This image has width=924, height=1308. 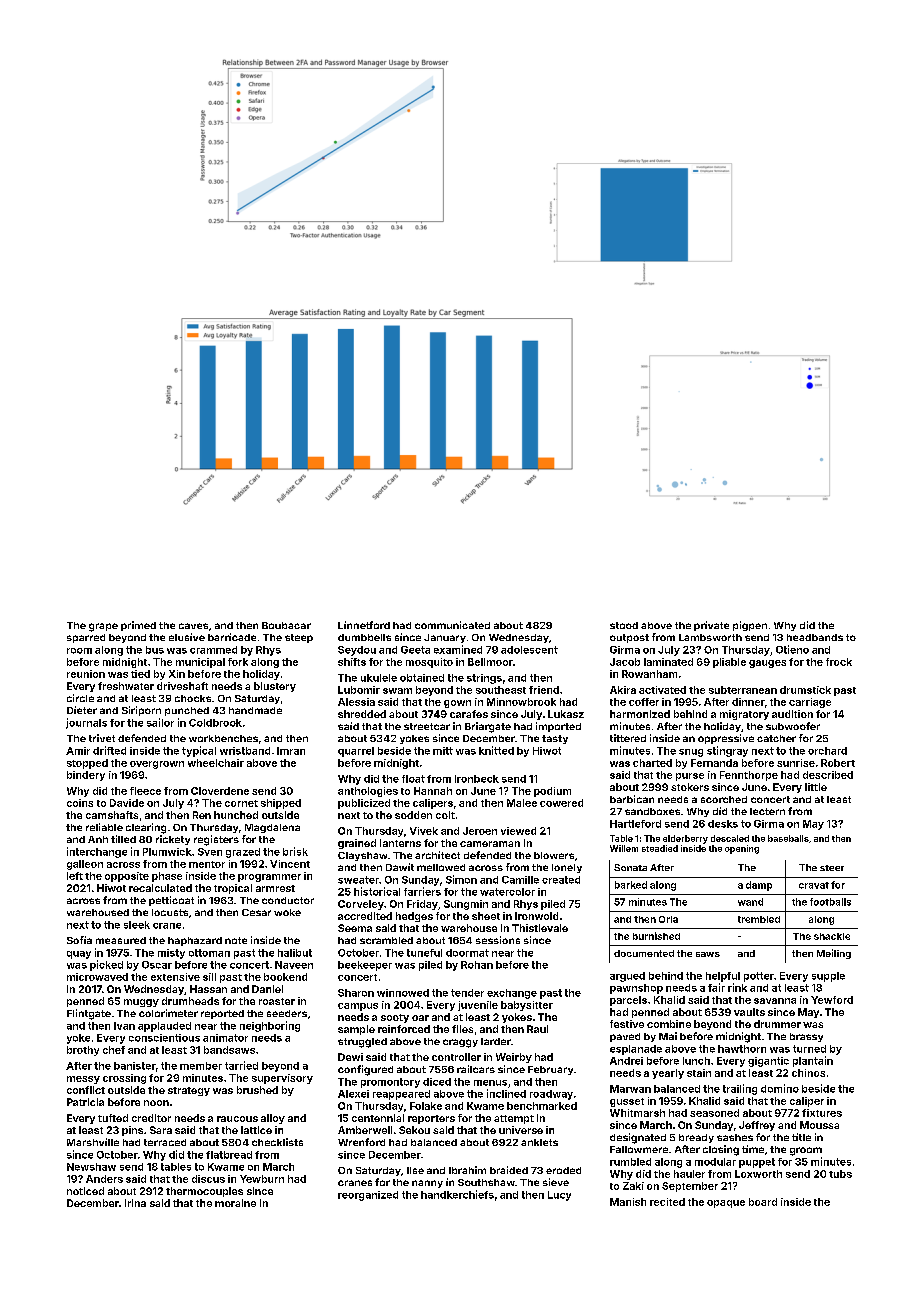 I want to click on sparred, so click(x=86, y=638).
